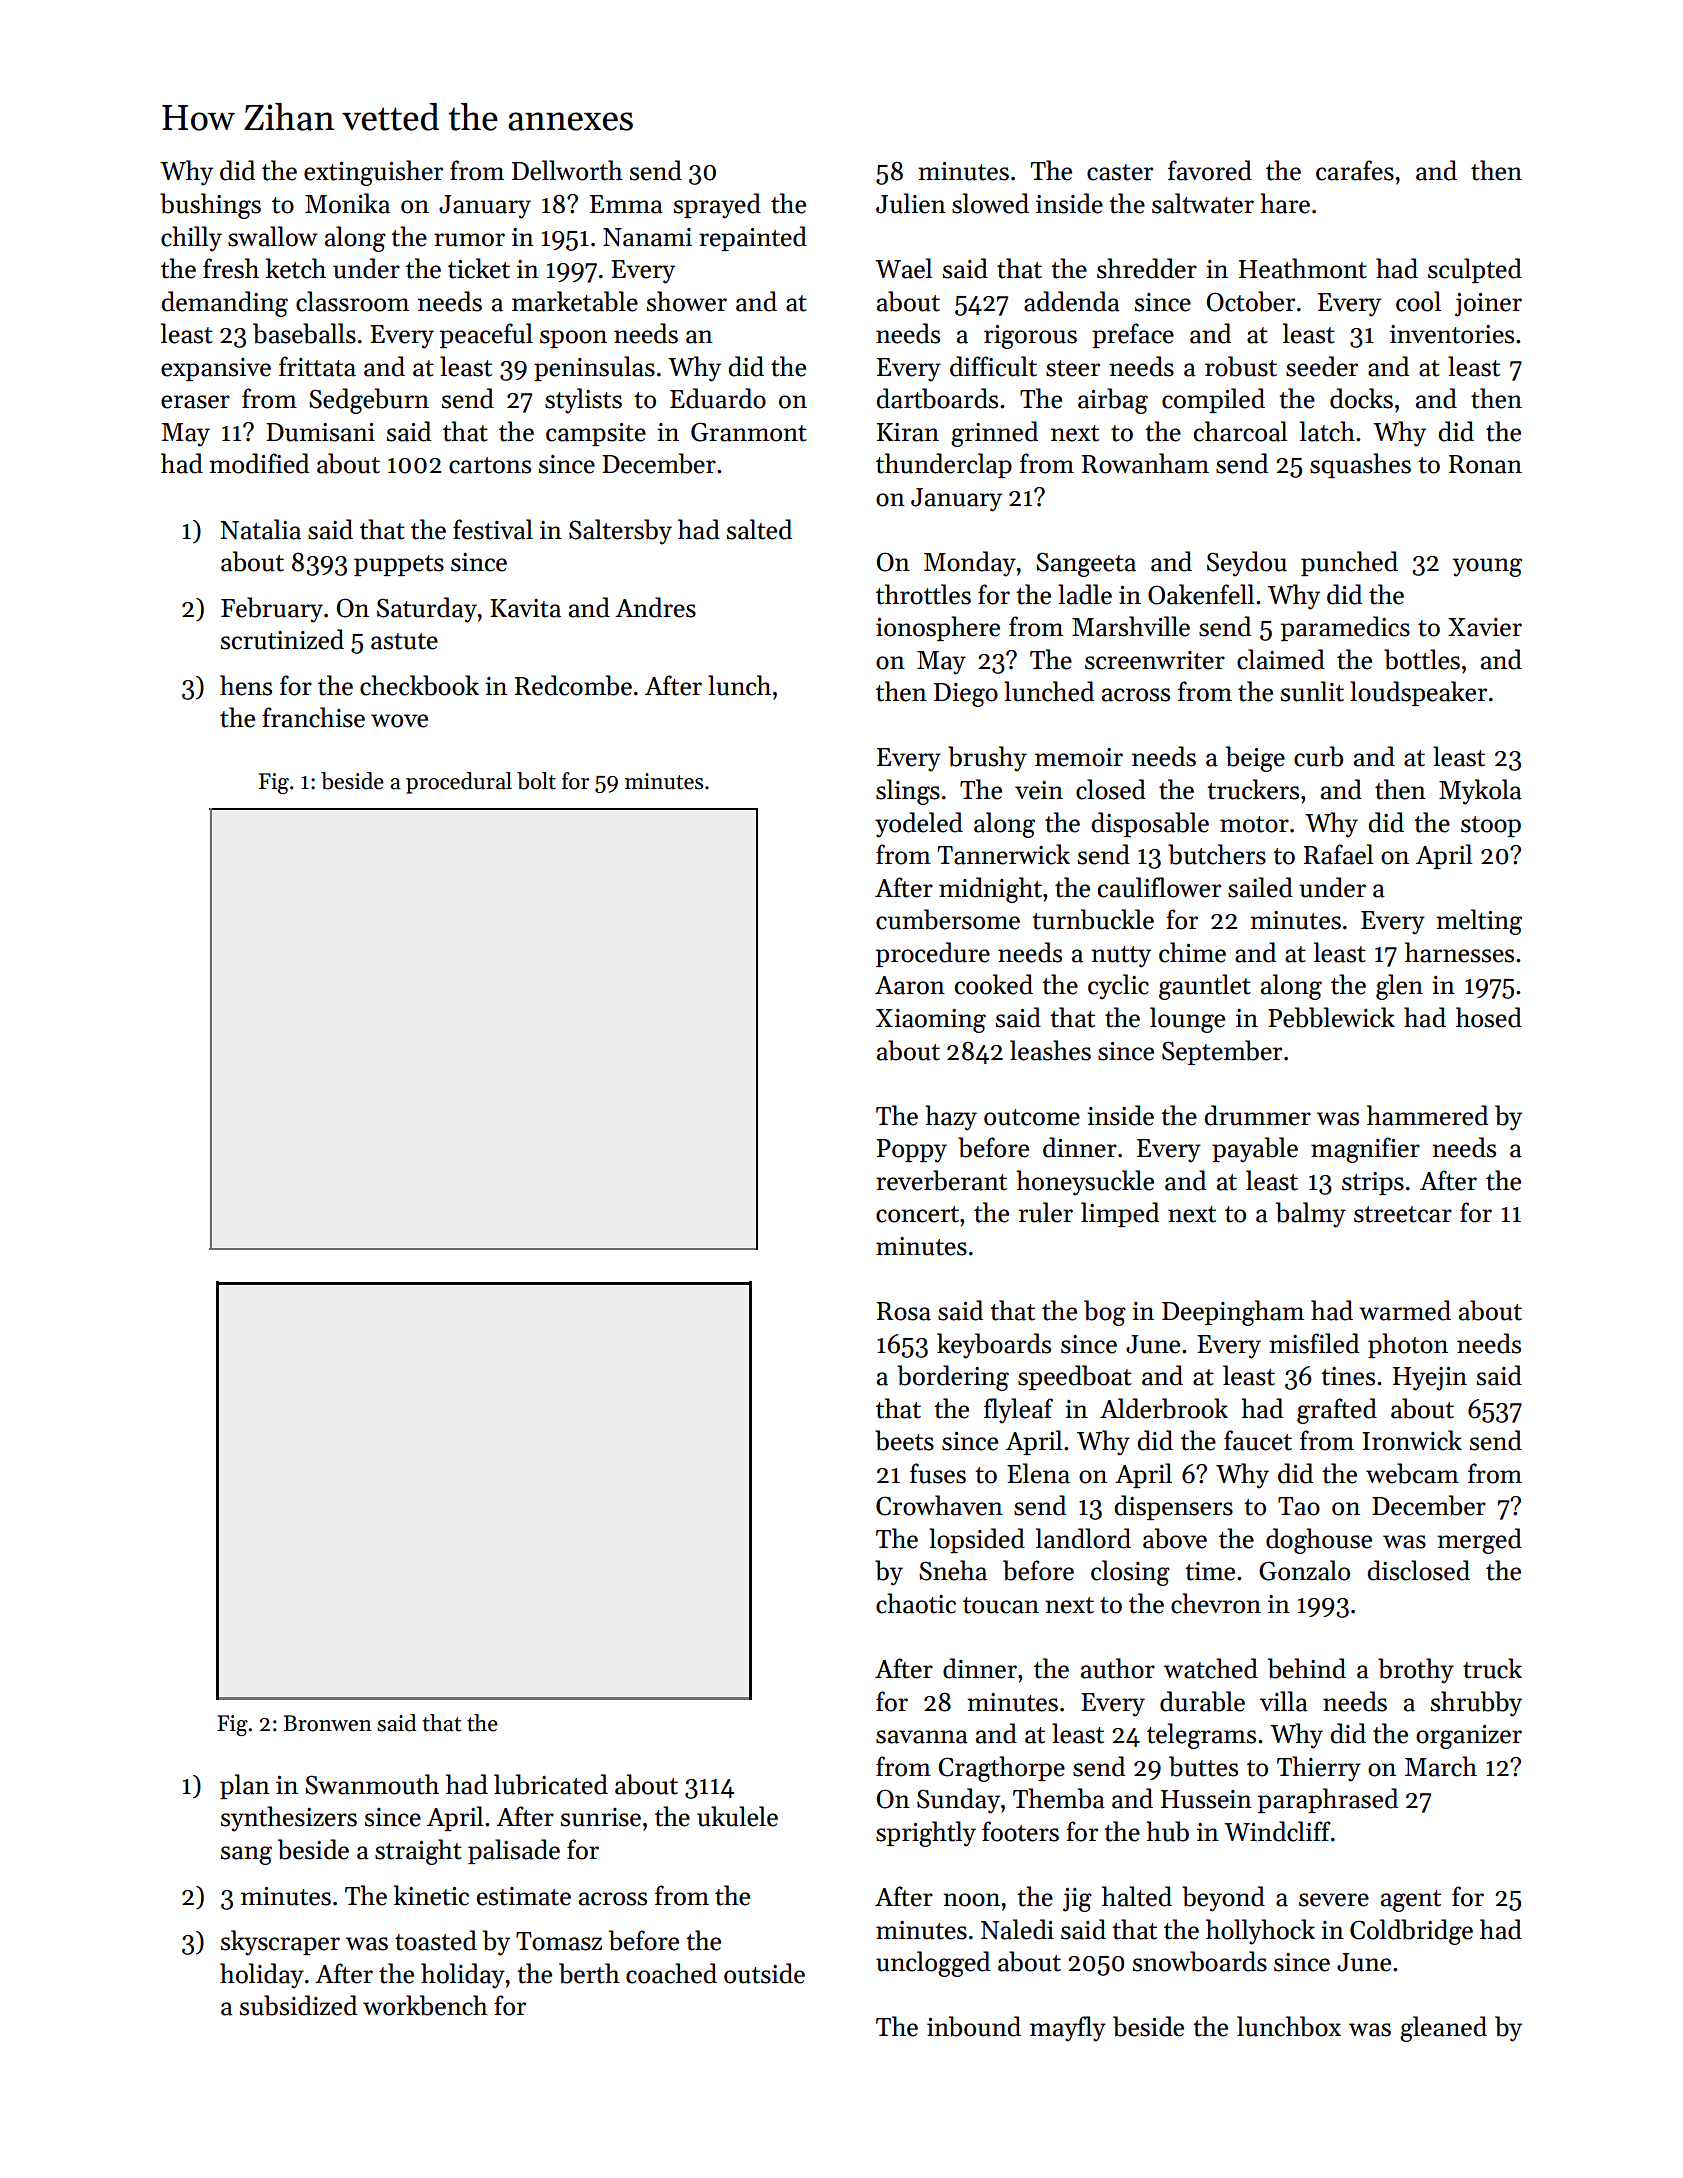  What do you see at coordinates (601, 1817) in the page?
I see `sunrise` at bounding box center [601, 1817].
